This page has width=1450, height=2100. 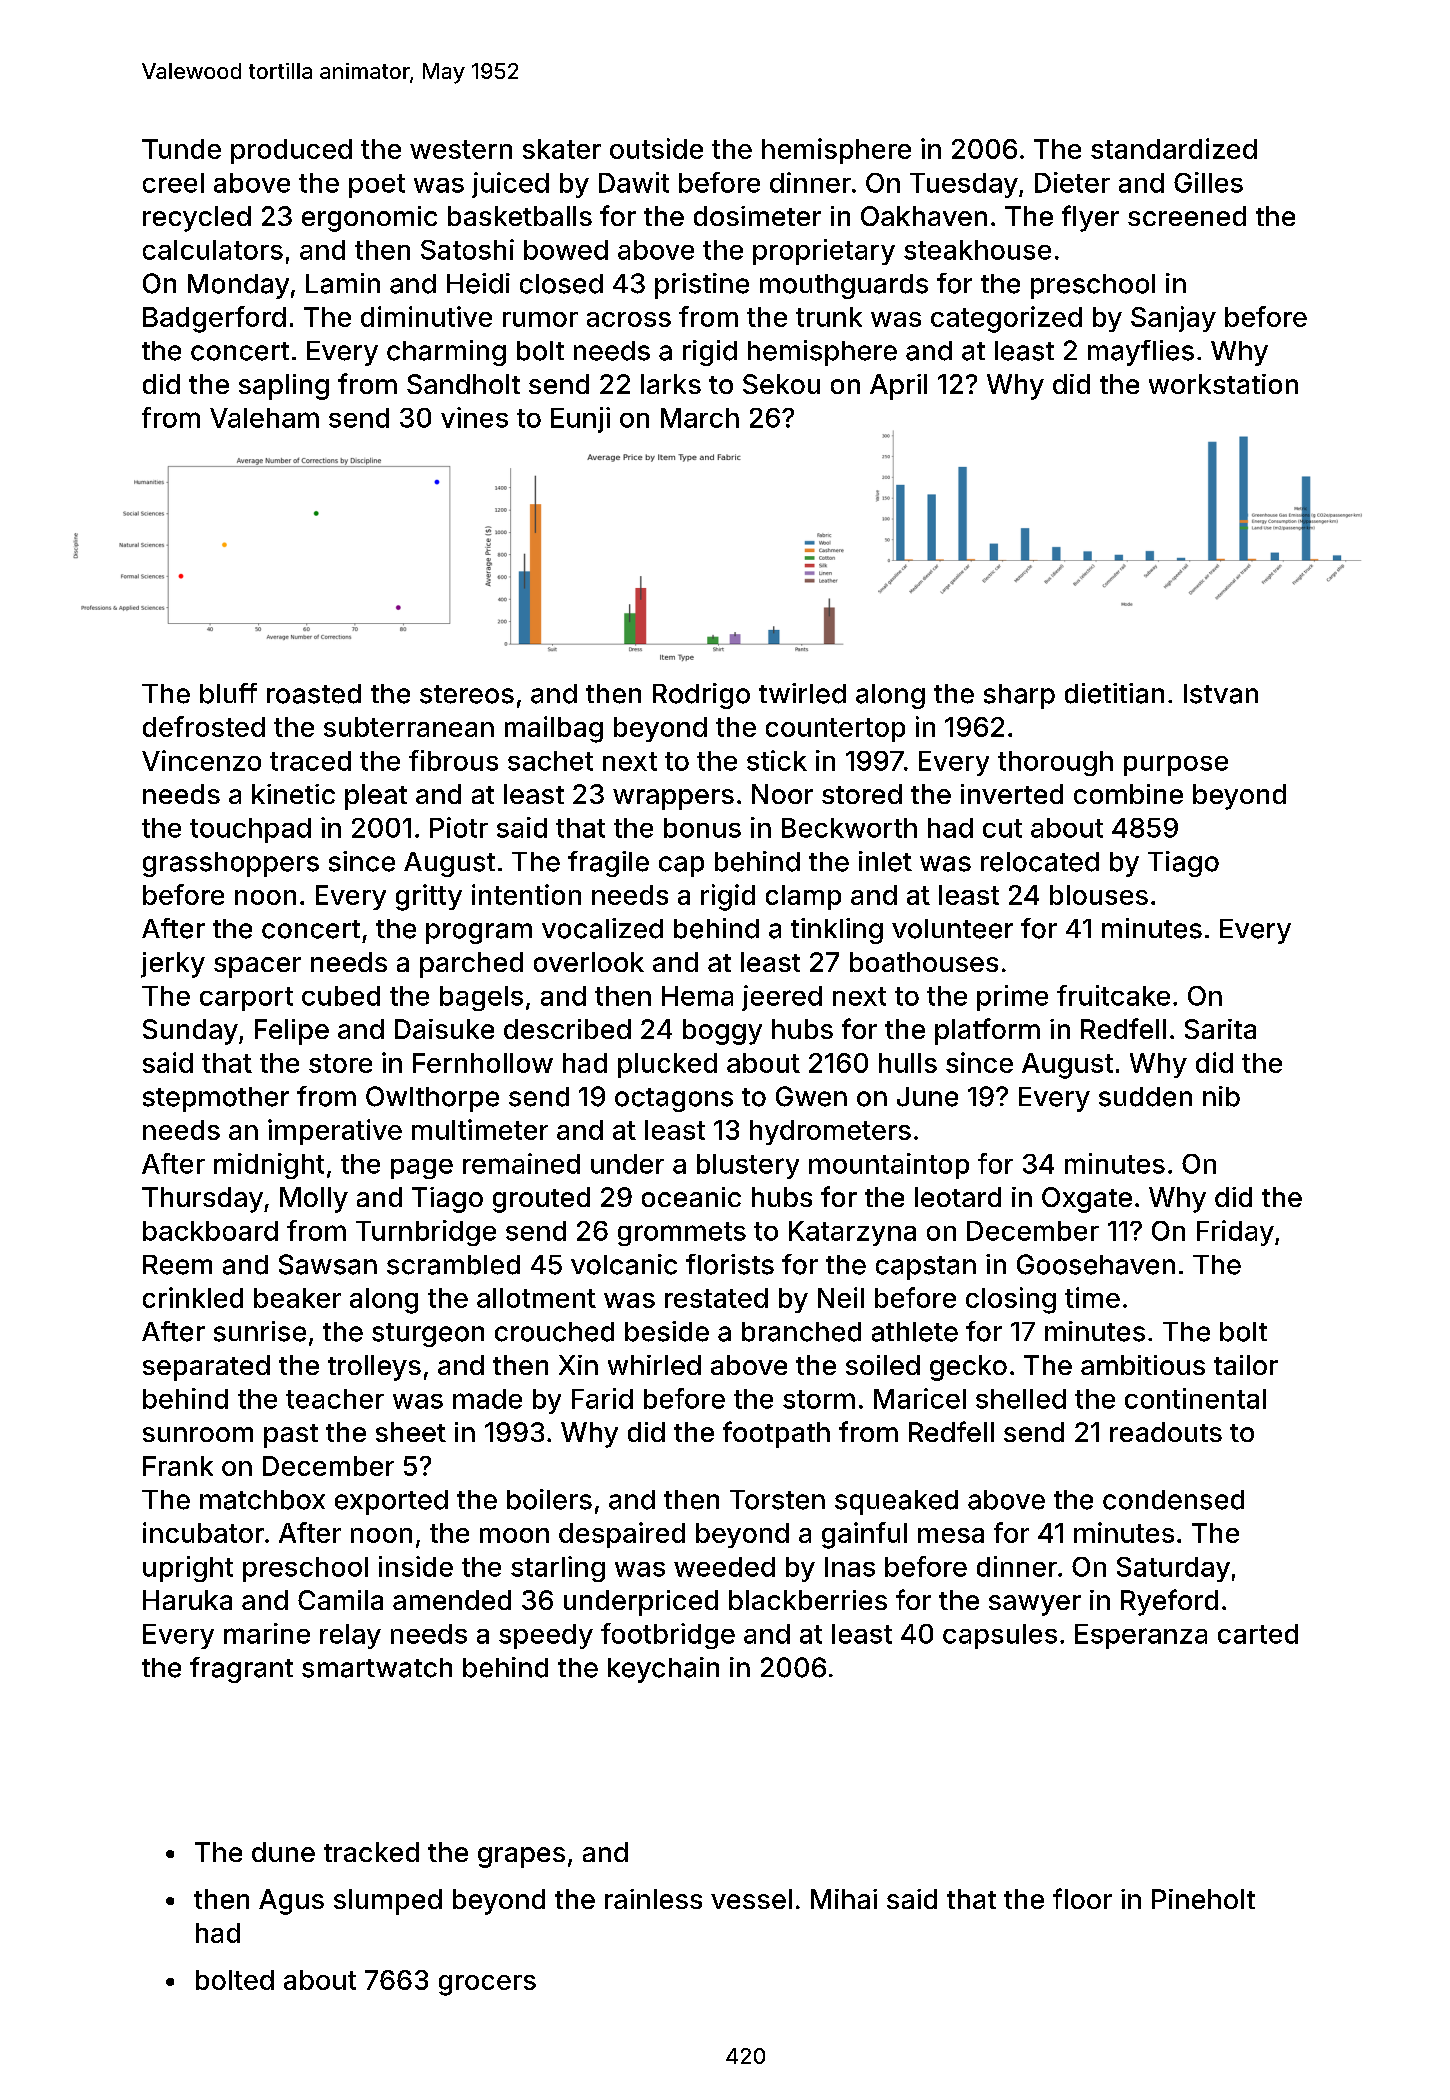 I want to click on branched, so click(x=801, y=1332).
